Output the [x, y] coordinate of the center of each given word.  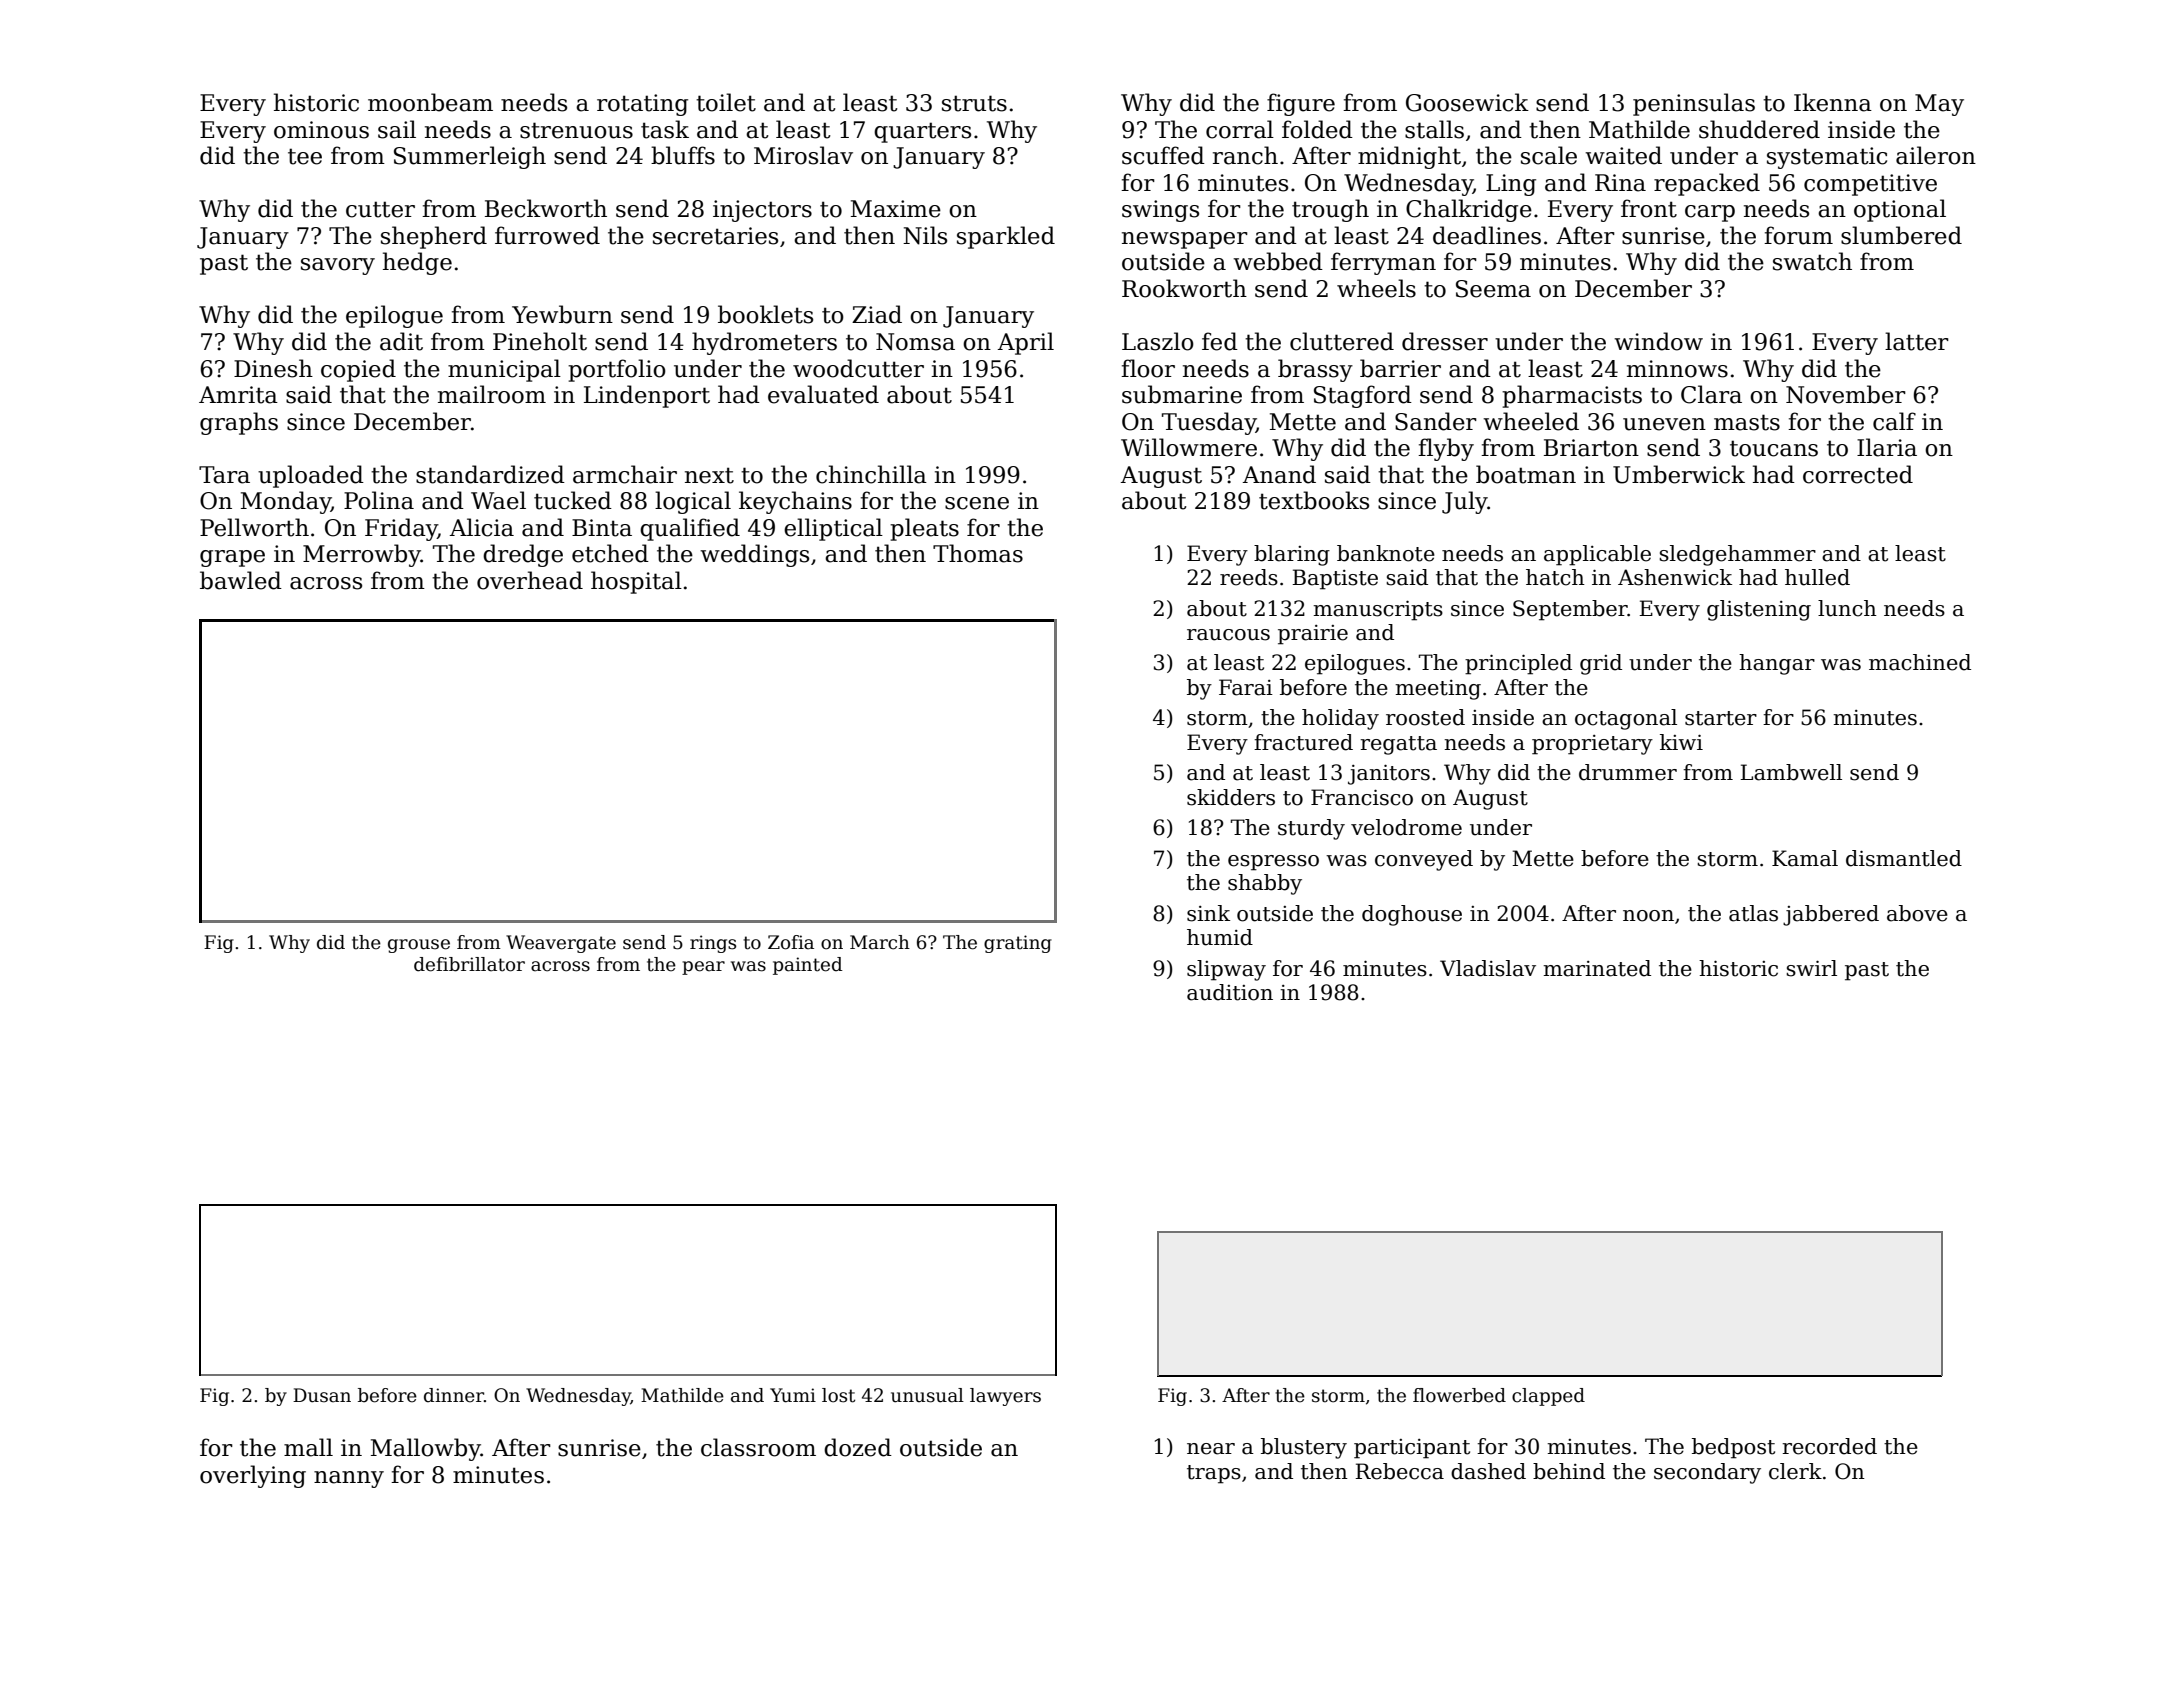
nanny [349, 1479]
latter [1917, 341]
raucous [1228, 635]
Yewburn [562, 314]
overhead [530, 580]
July [1465, 502]
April [1026, 343]
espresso [1273, 863]
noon [1648, 916]
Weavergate [561, 944]
